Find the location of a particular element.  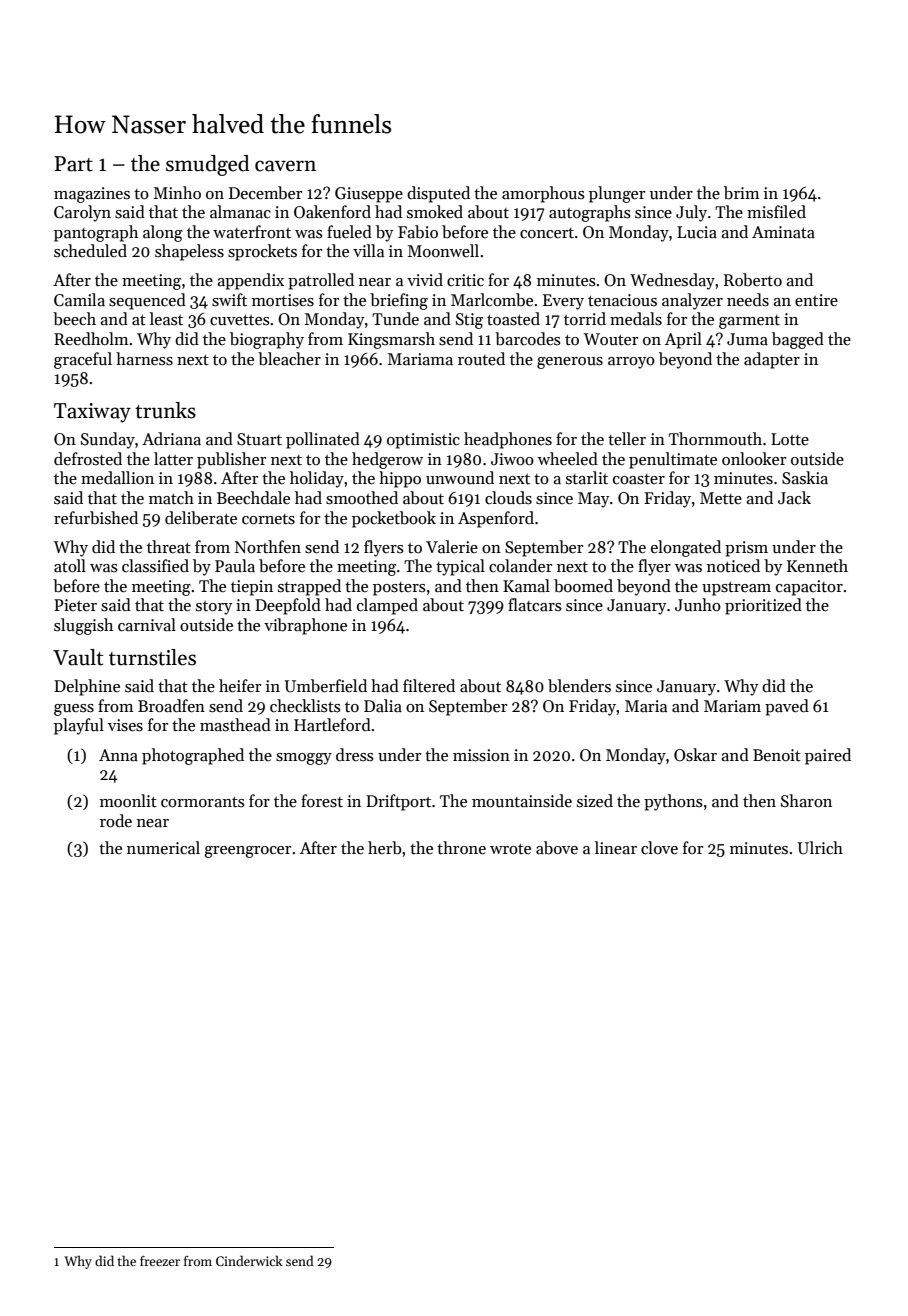

clove is located at coordinates (659, 848).
